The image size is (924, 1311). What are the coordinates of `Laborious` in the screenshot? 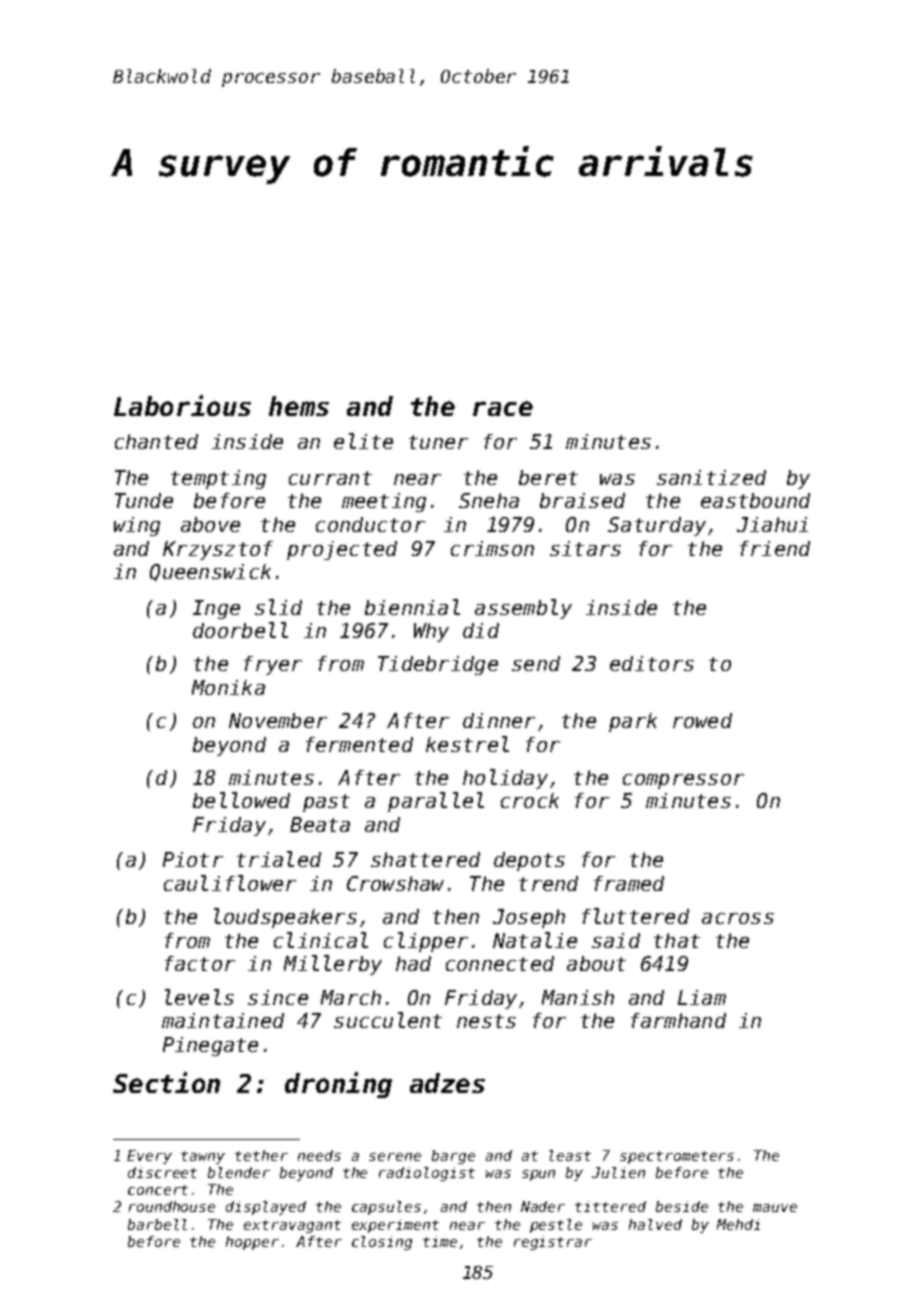 It's located at (182, 405).
